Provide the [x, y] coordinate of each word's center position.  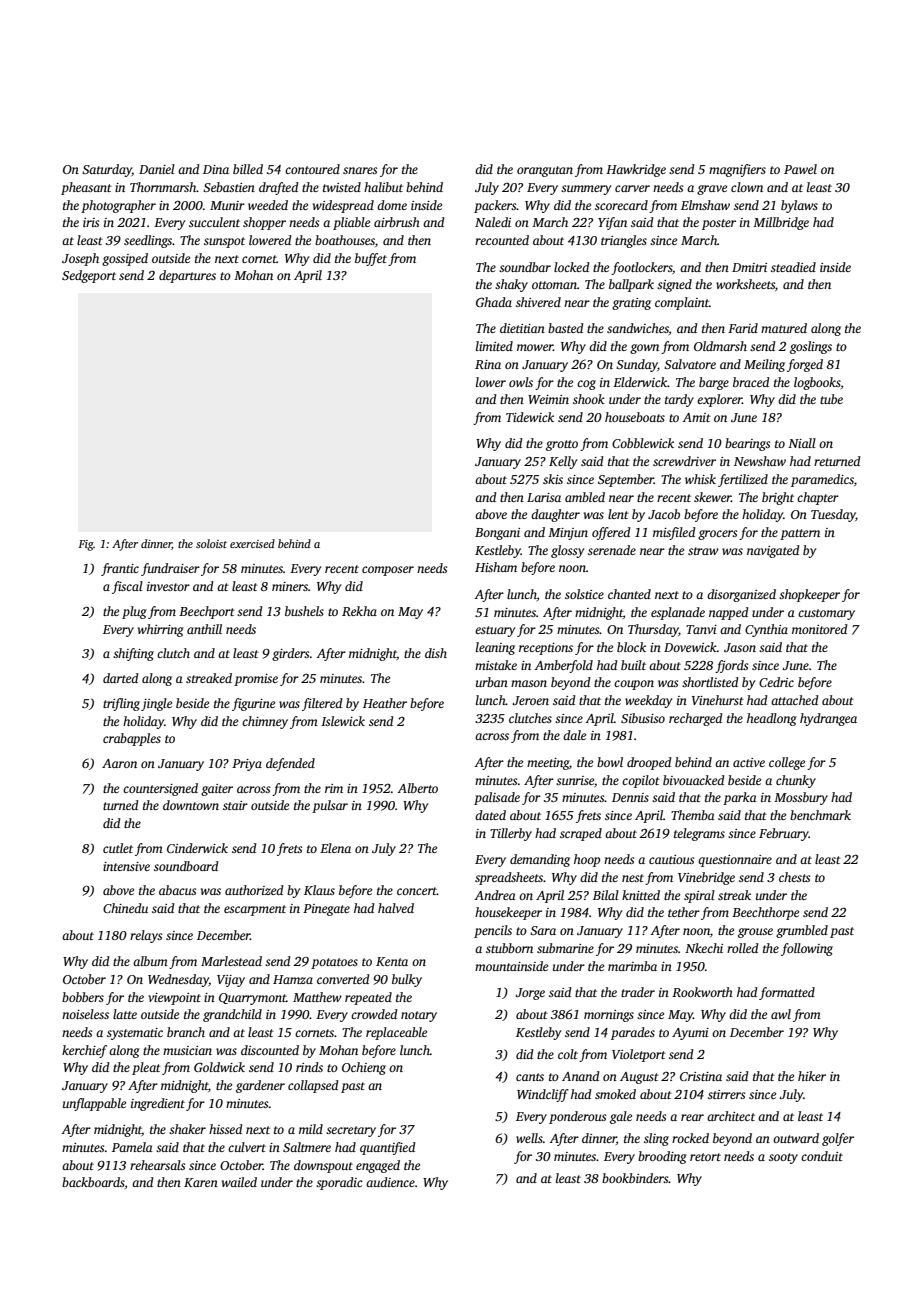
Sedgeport [89, 276]
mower [535, 347]
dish [436, 653]
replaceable [396, 1033]
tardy [679, 400]
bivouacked [694, 780]
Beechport [207, 612]
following [807, 949]
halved [396, 908]
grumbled [802, 931]
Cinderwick [197, 848]
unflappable [94, 1104]
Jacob [664, 514]
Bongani [497, 534]
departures [187, 276]
